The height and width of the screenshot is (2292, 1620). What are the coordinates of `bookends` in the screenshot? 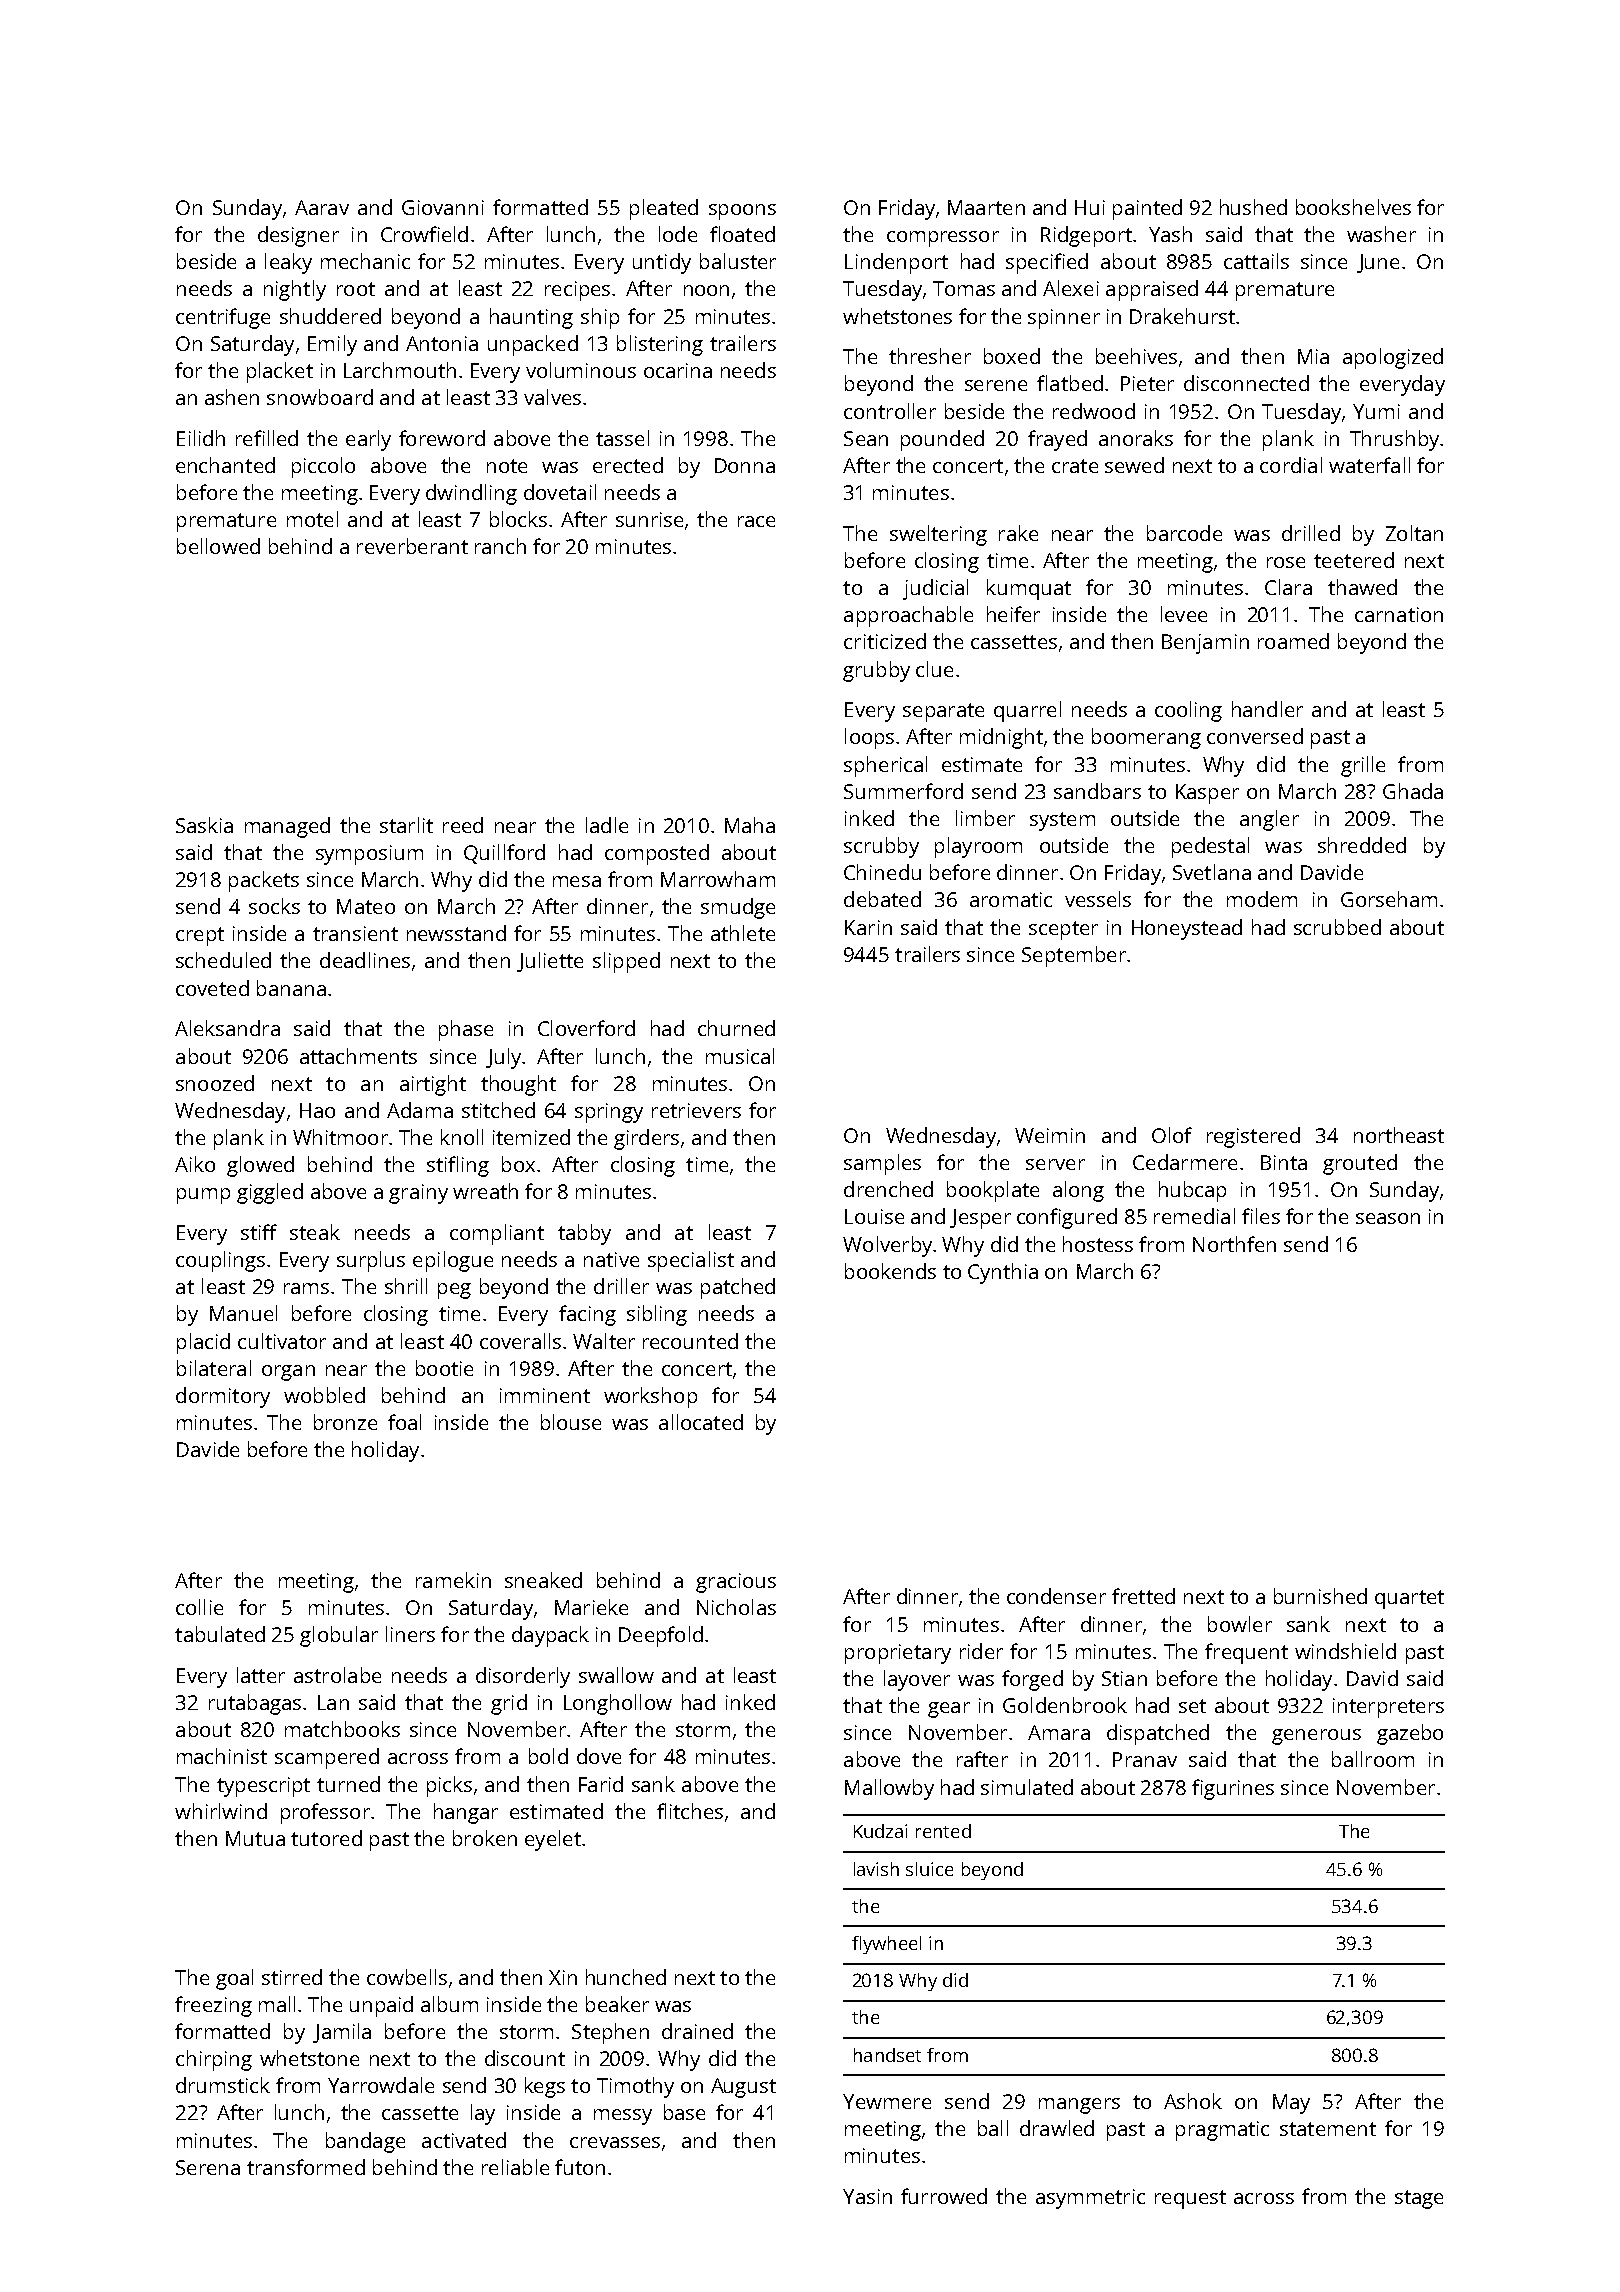 It's located at (890, 1271).
